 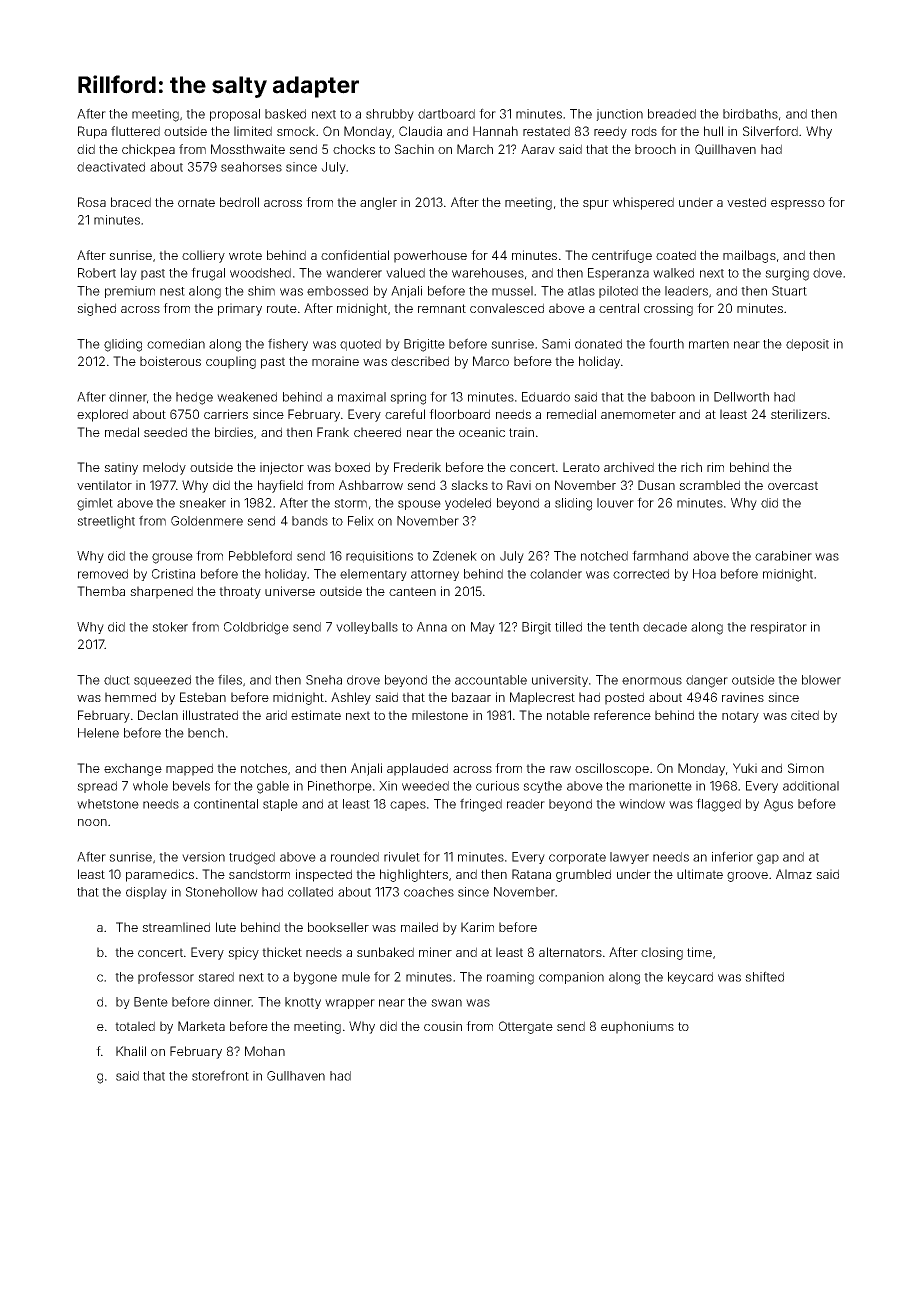 I want to click on euphoniums, so click(x=637, y=1027).
